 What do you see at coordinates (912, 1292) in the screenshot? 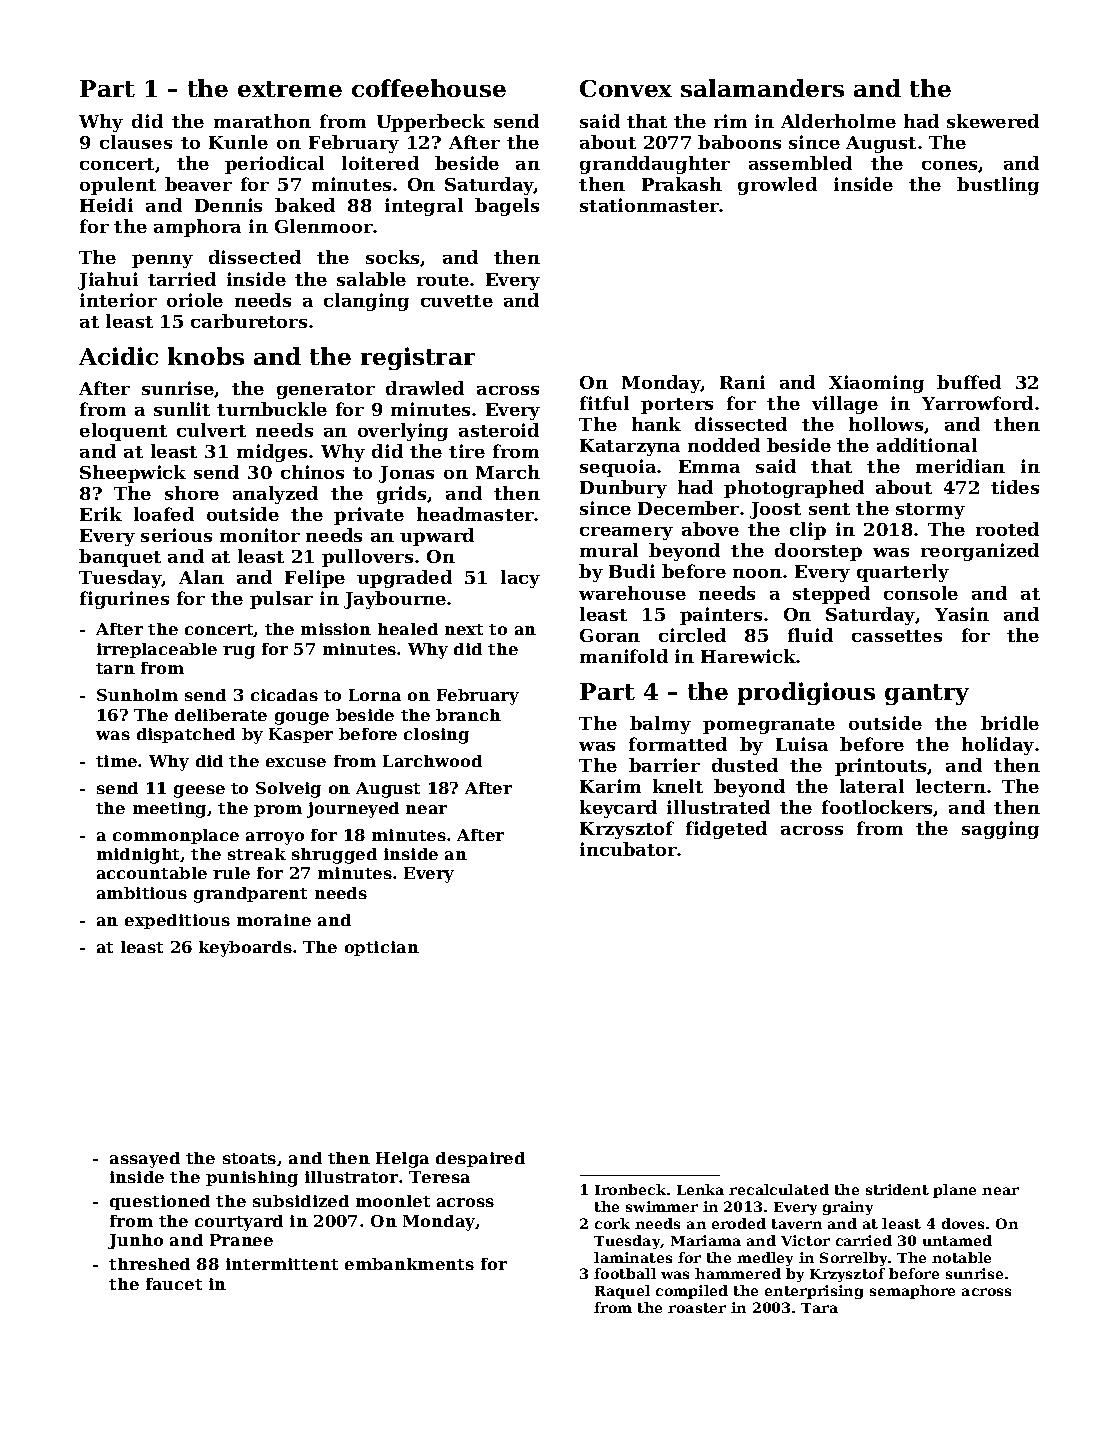
I see `semaphore` at bounding box center [912, 1292].
